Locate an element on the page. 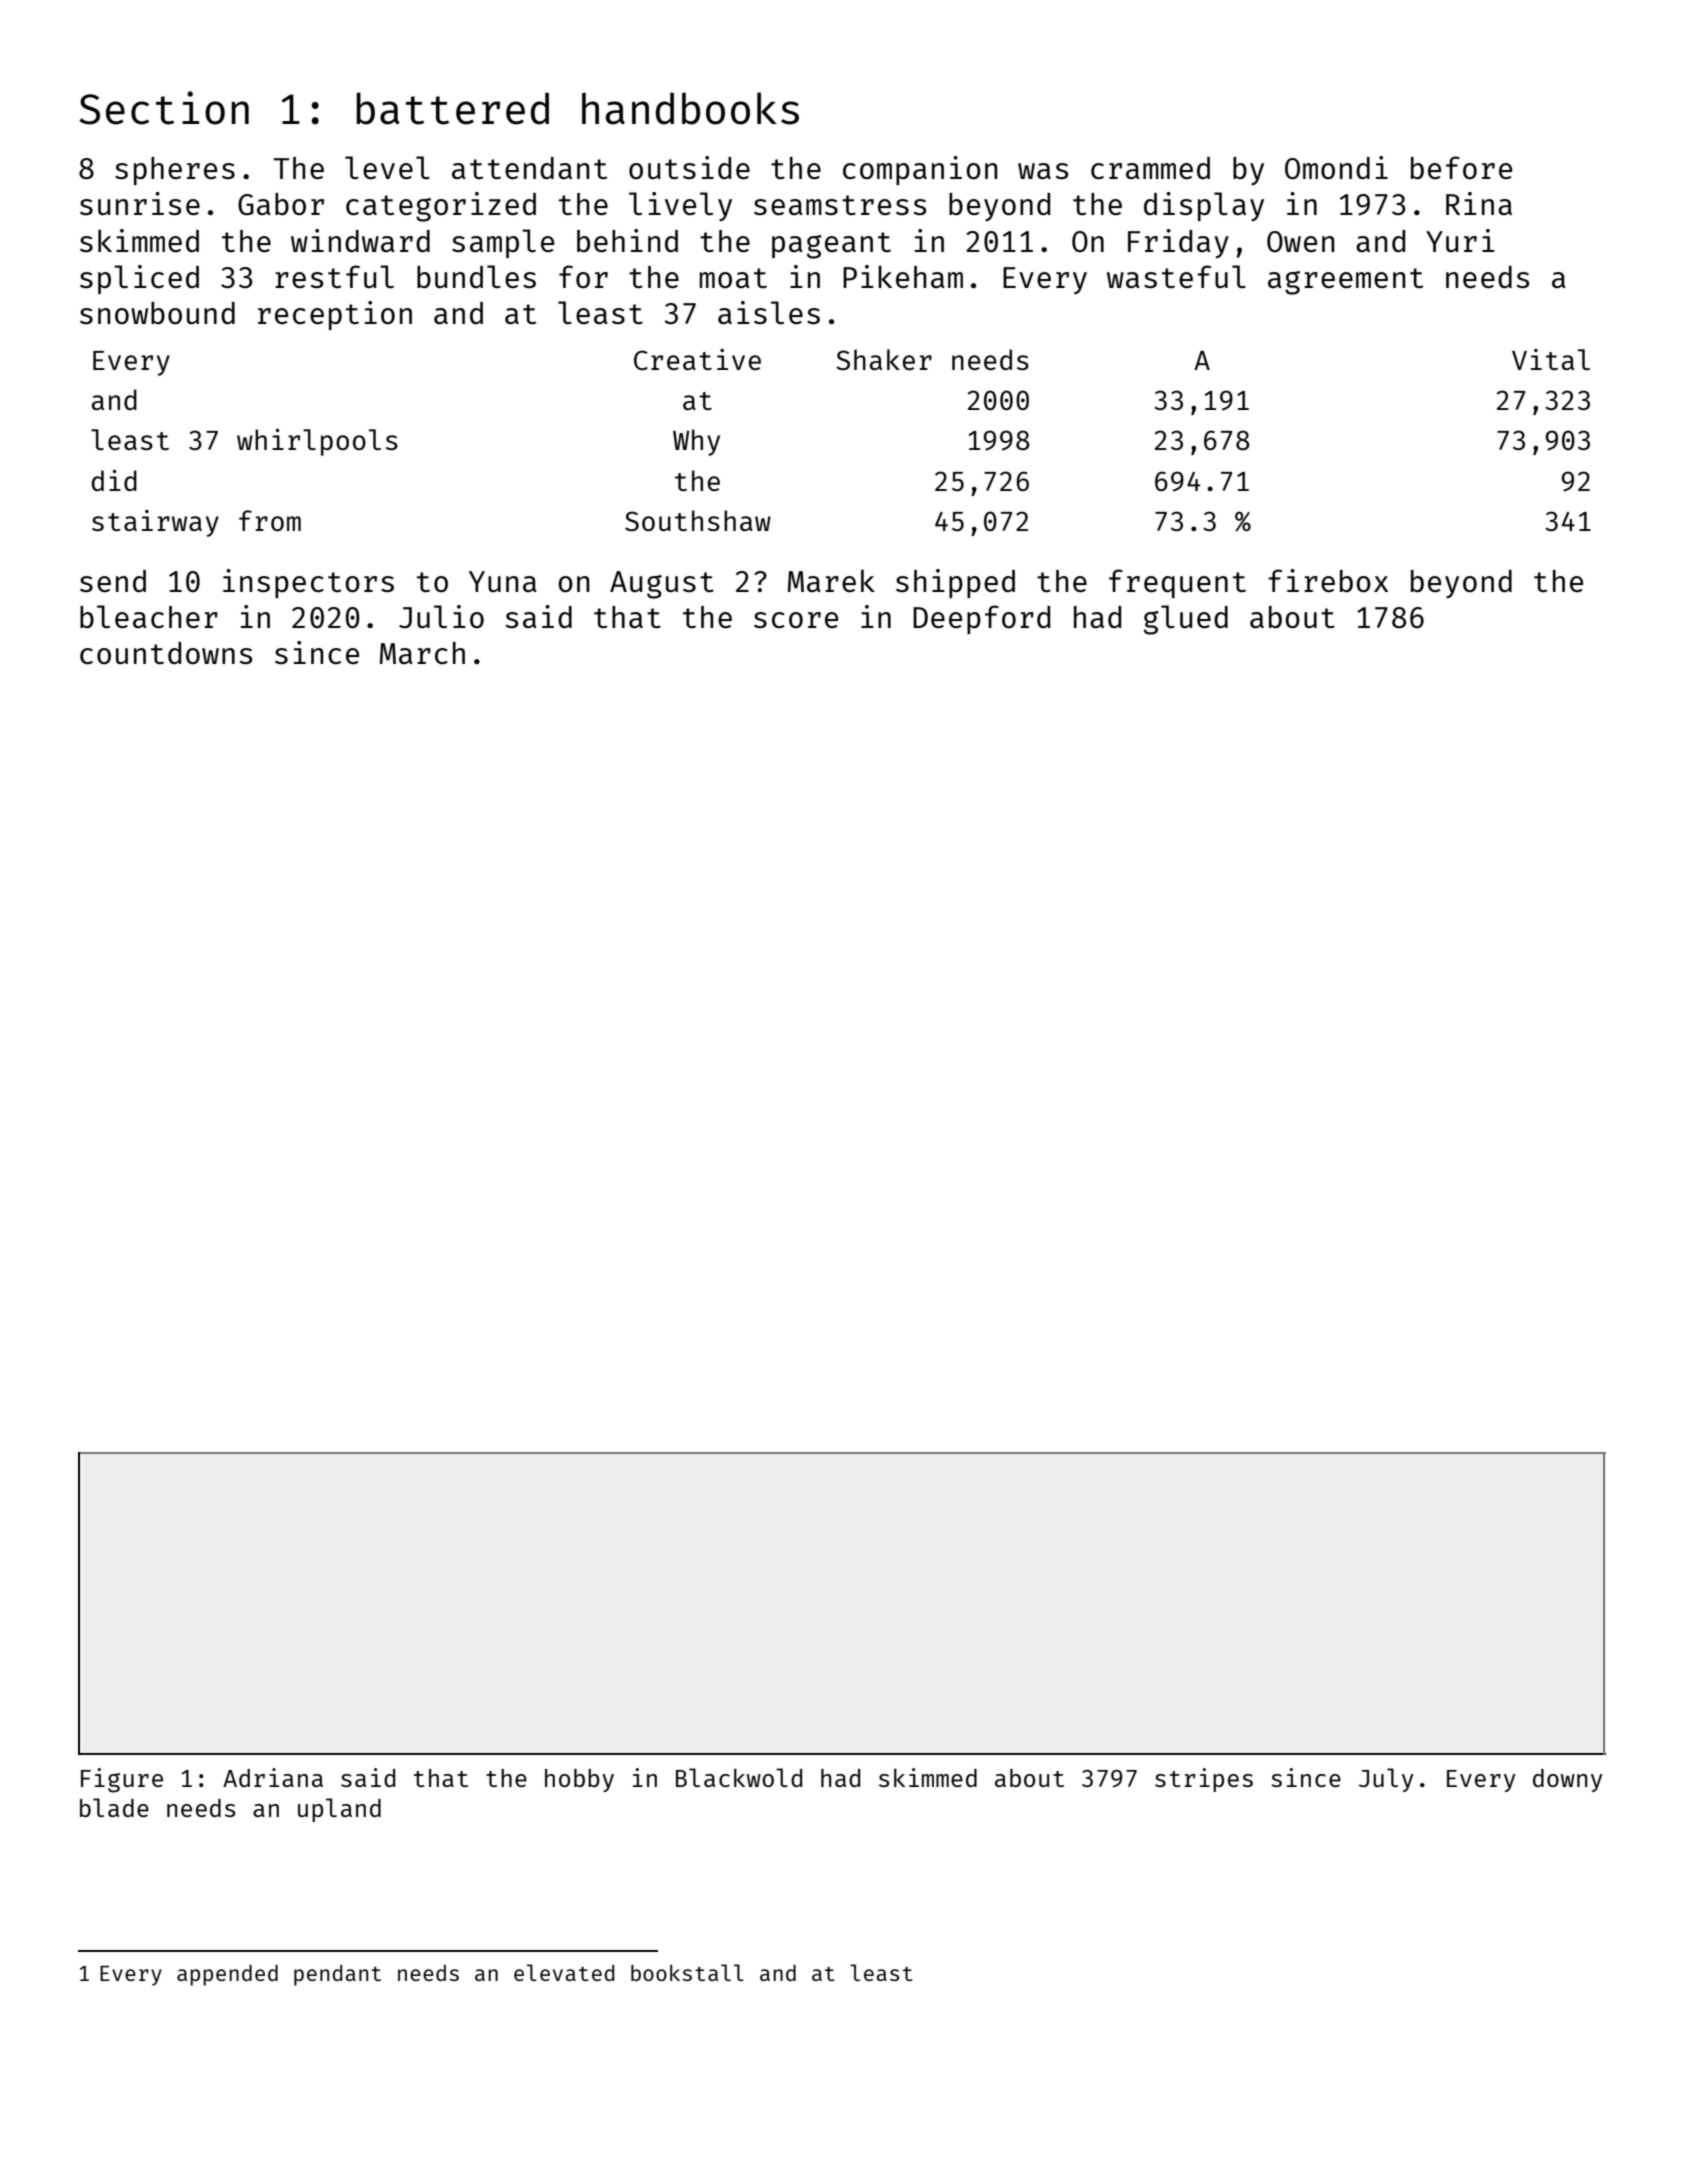 This page has height=2178, width=1683. elevated is located at coordinates (564, 1972).
